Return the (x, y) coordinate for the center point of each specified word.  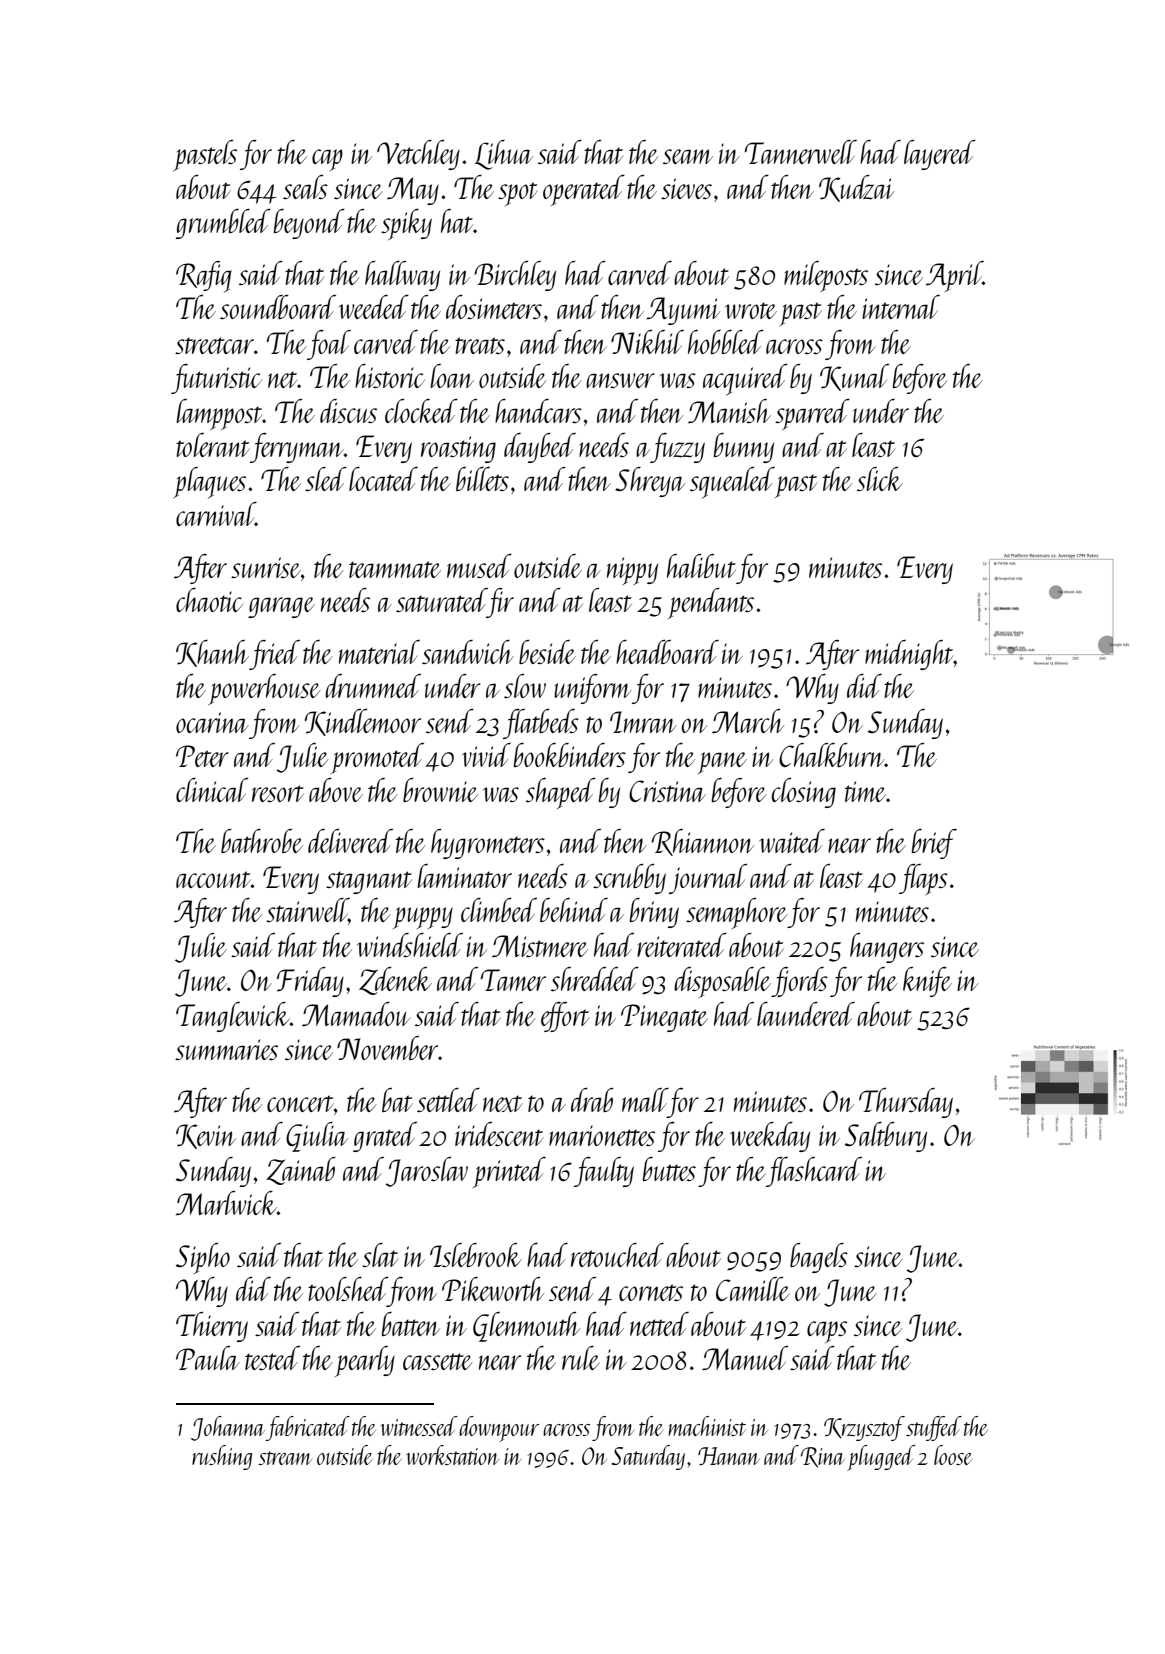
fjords (799, 982)
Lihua (503, 155)
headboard (667, 652)
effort (565, 1017)
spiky (406, 224)
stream (285, 1458)
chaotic (210, 600)
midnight (909, 655)
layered (940, 155)
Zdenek (395, 981)
